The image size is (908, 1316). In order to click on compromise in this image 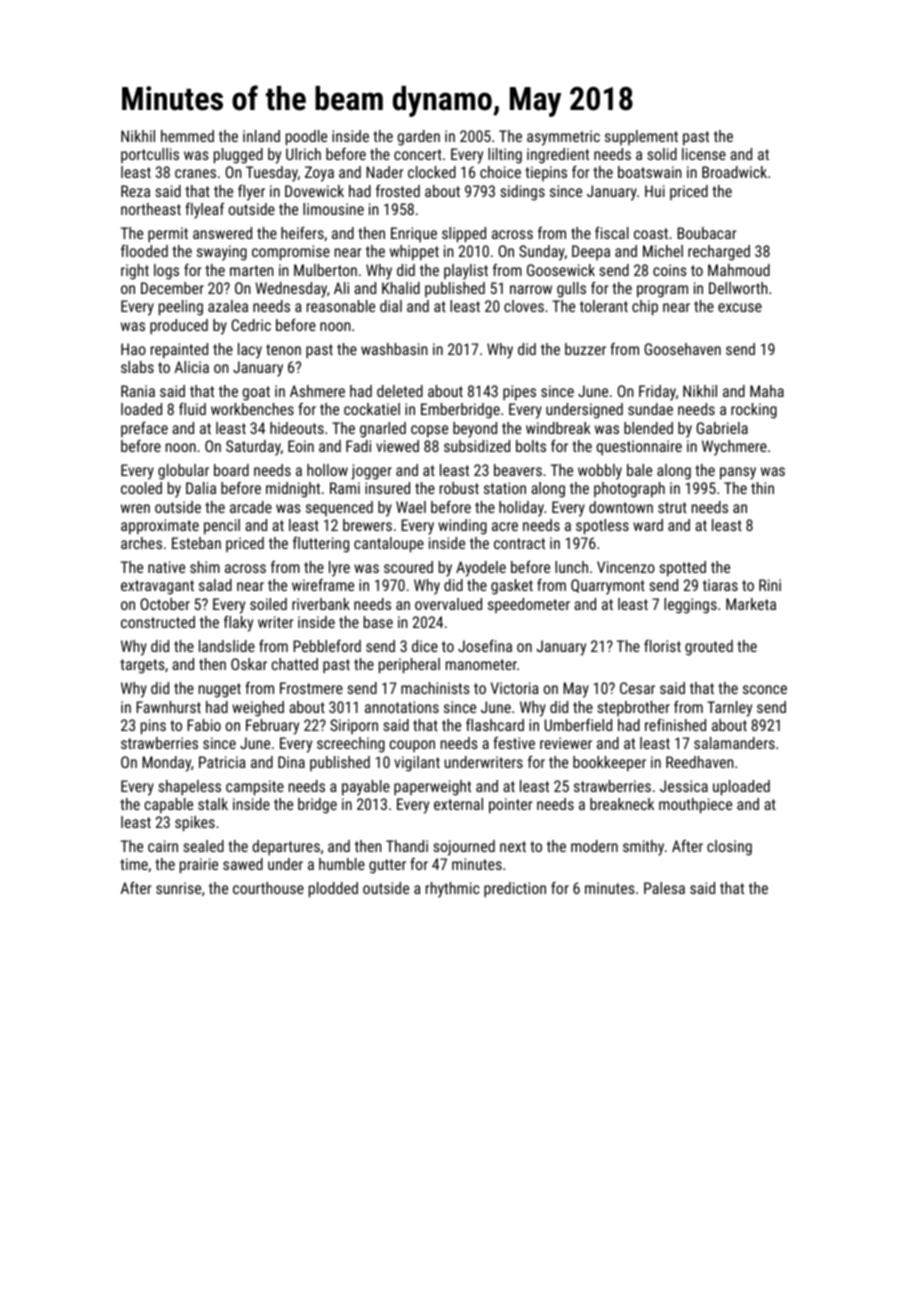, I will do `click(291, 253)`.
